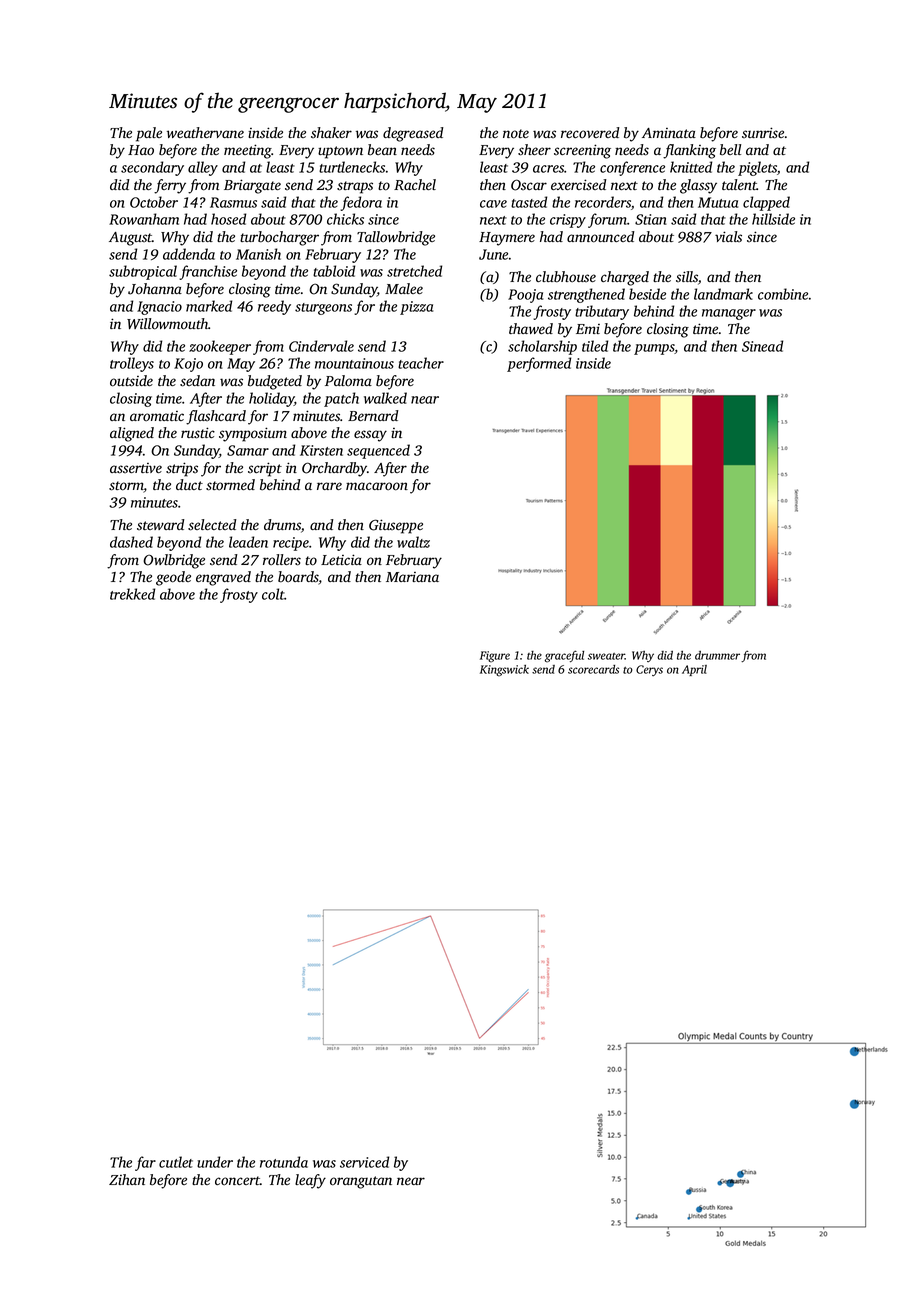 The height and width of the screenshot is (1314, 924). I want to click on leafy, so click(310, 1181).
